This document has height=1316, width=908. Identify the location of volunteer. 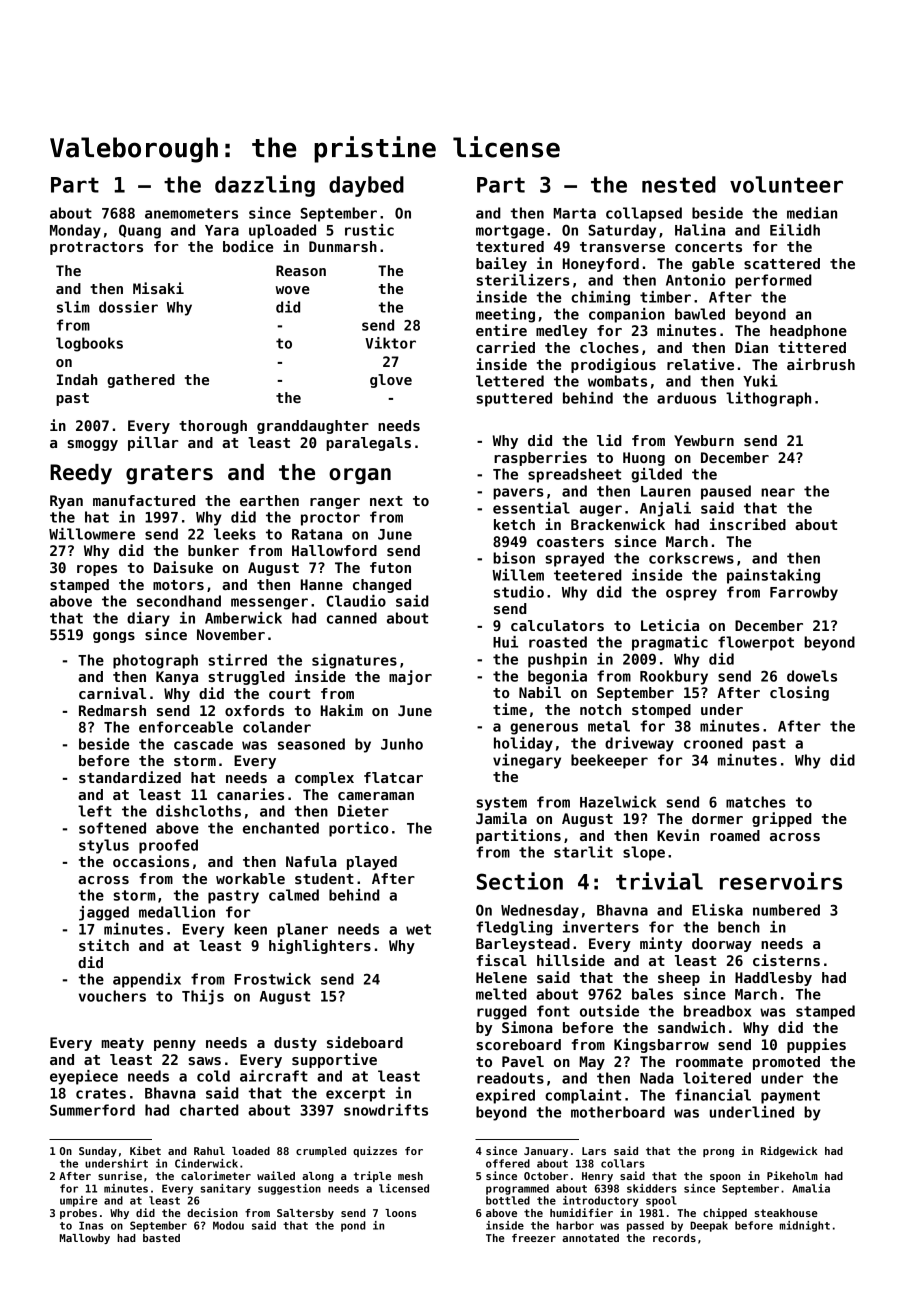
(786, 184).
